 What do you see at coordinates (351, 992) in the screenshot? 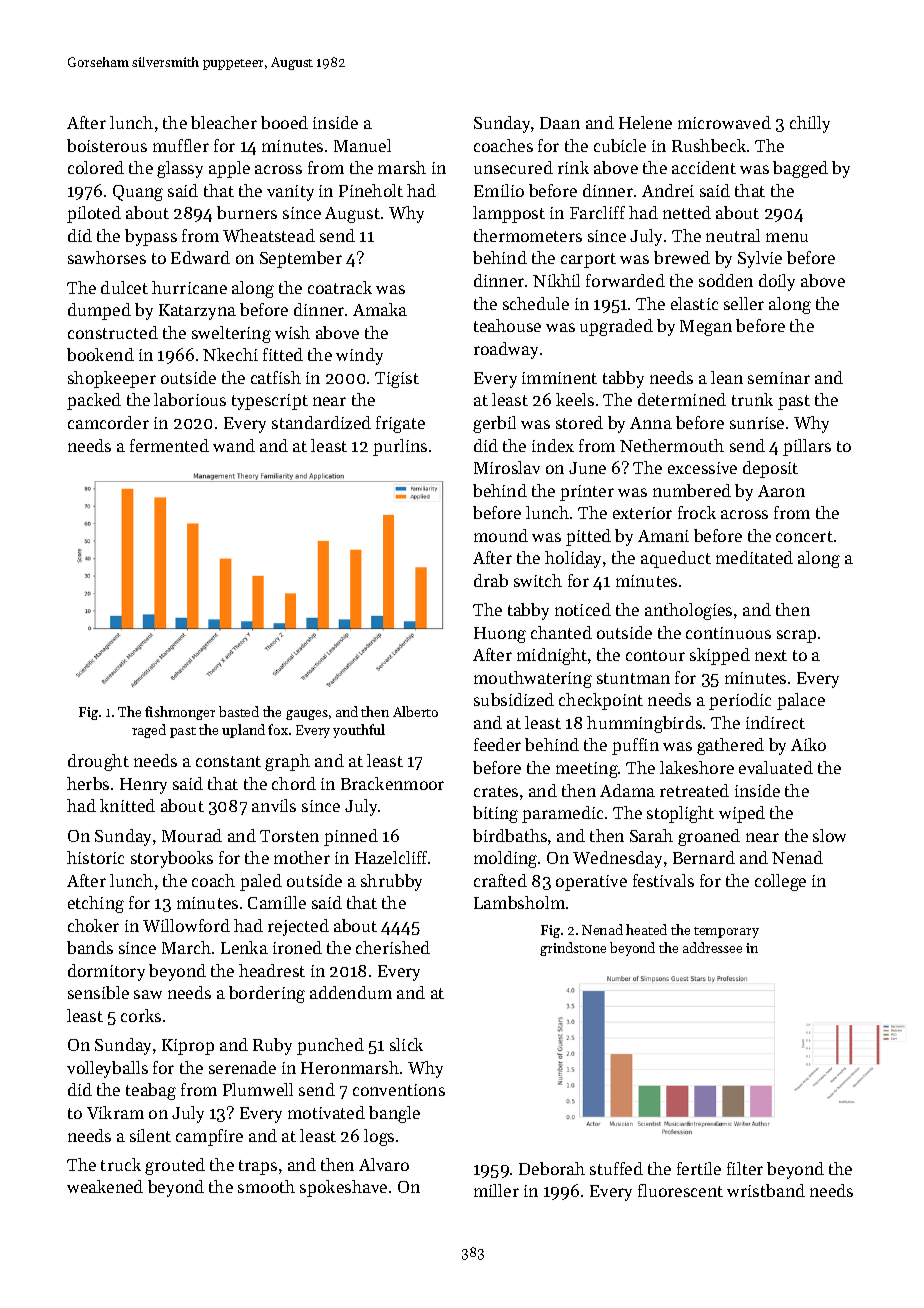
I see `addendum` at bounding box center [351, 992].
